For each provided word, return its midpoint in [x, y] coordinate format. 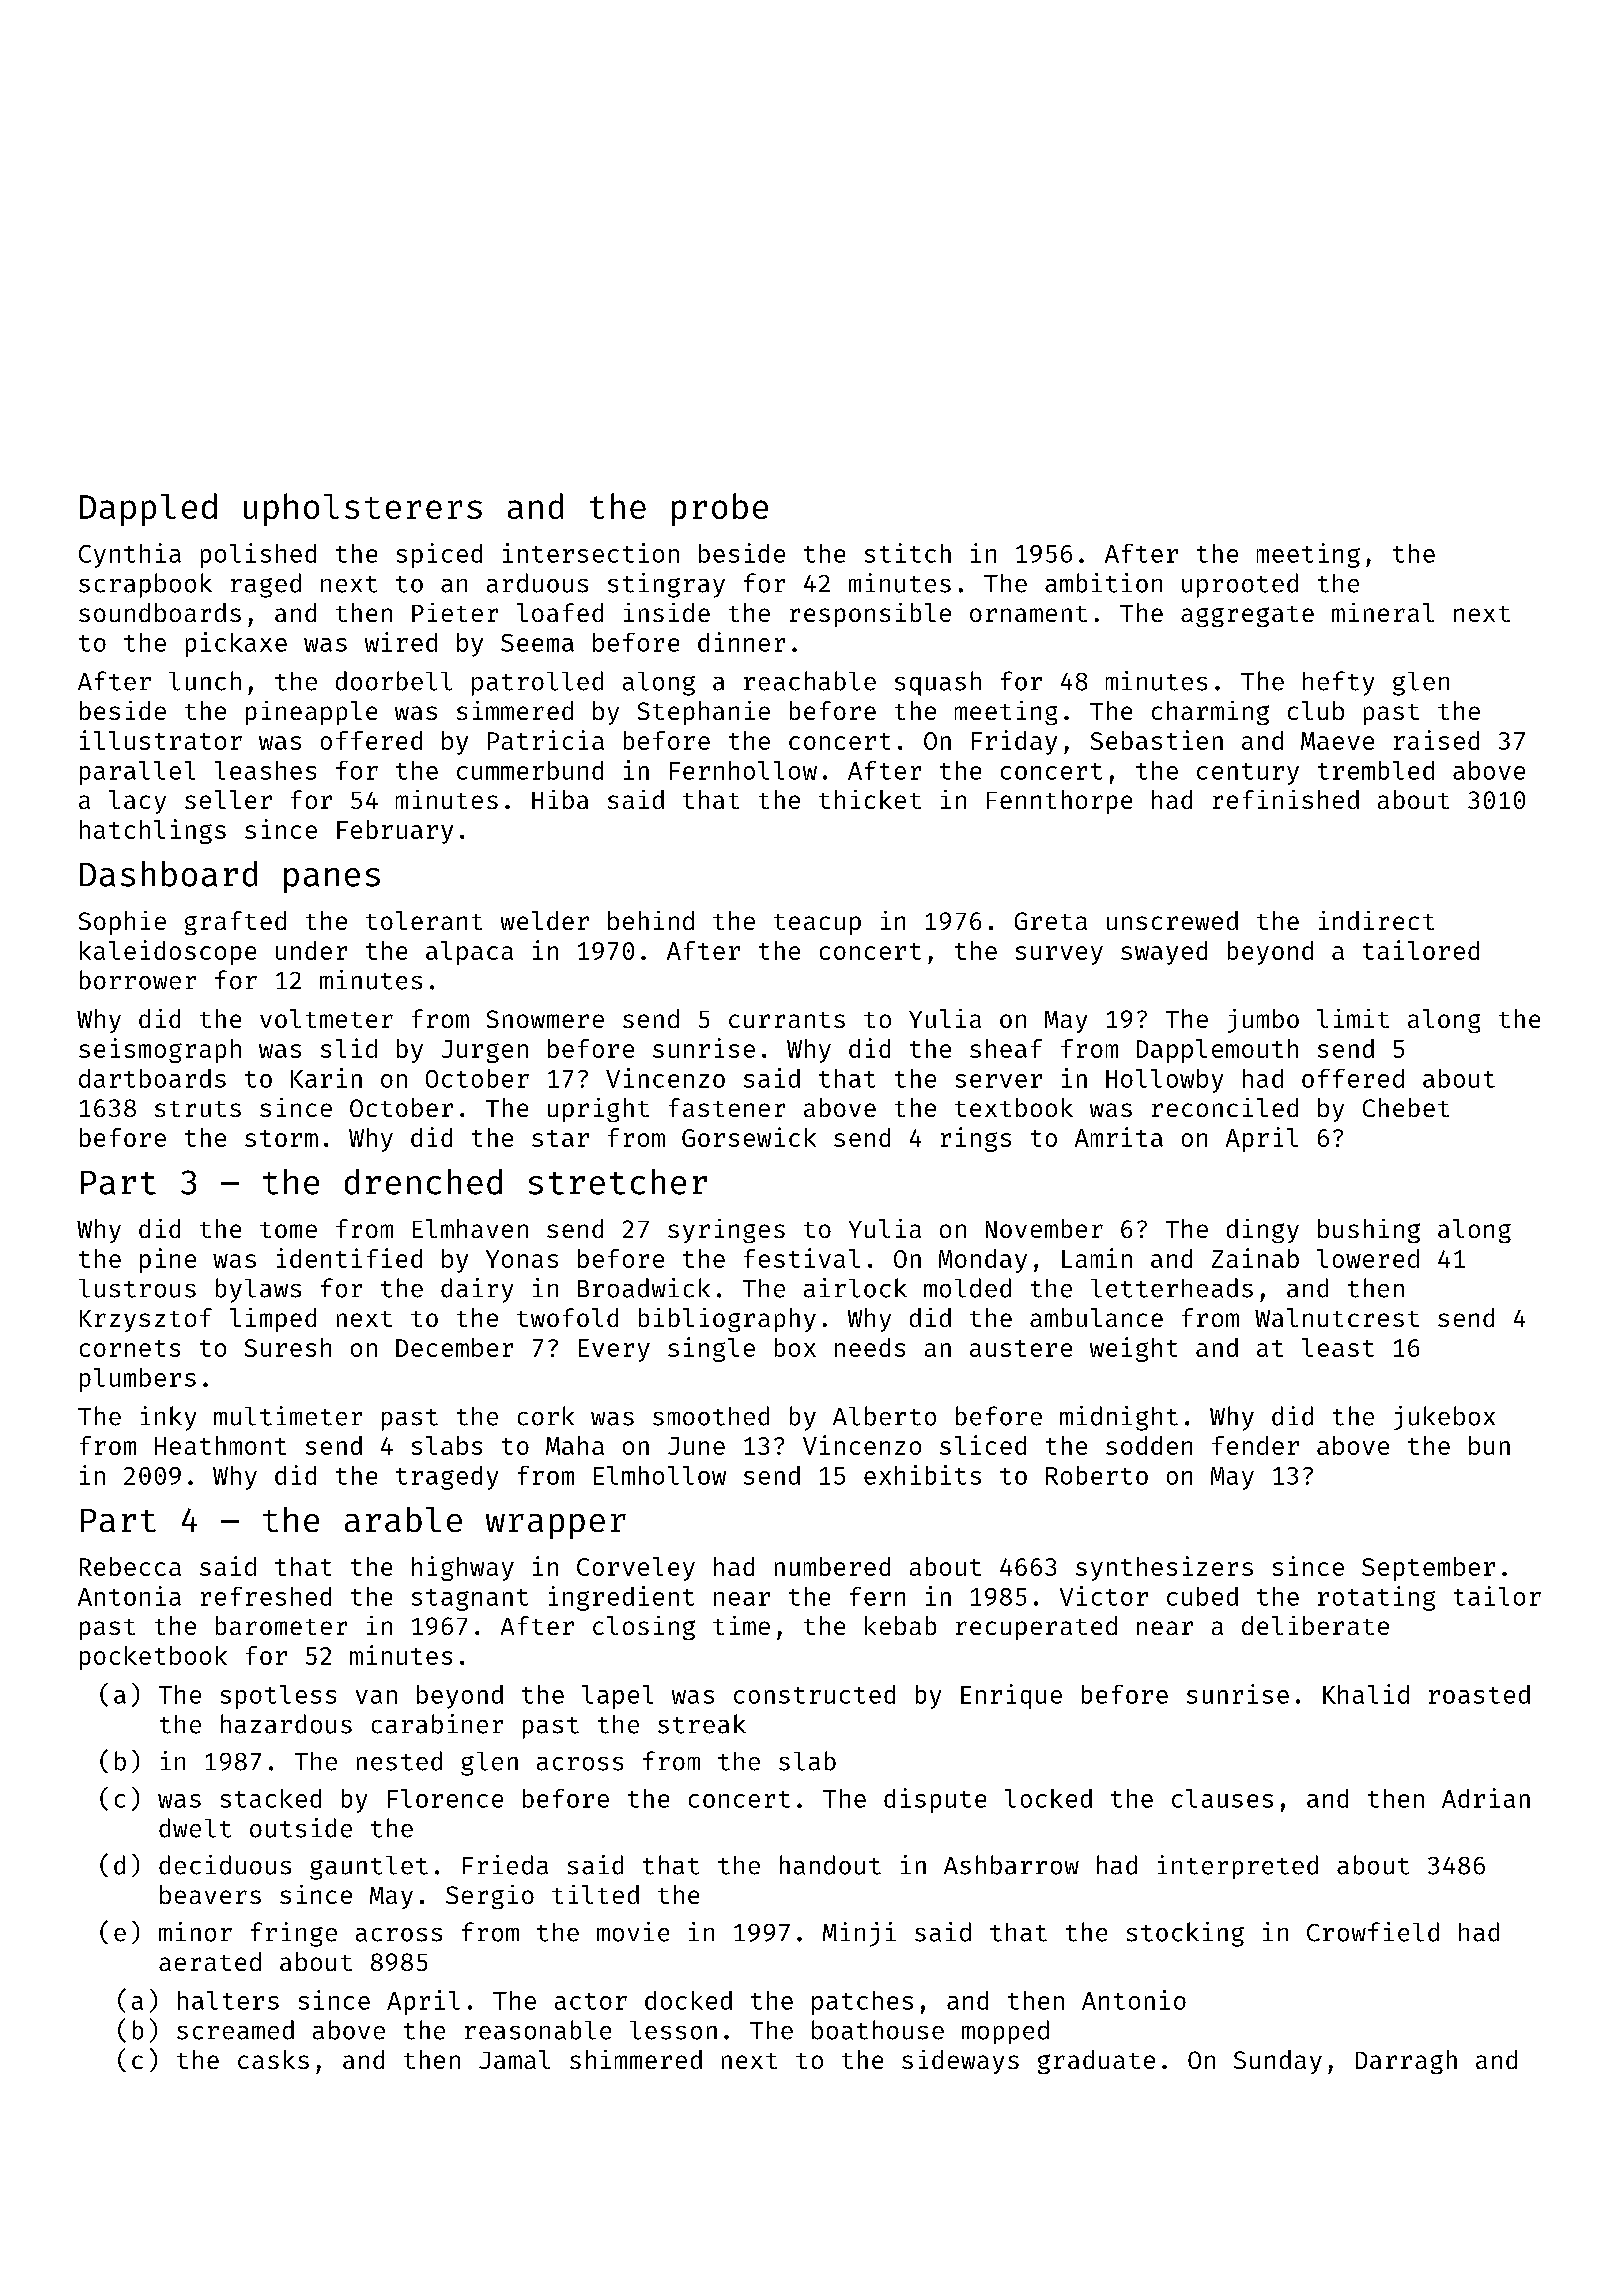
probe [720, 509]
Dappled [148, 509]
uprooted [1240, 585]
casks [273, 2059]
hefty [1338, 683]
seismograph [160, 1050]
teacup [817, 924]
